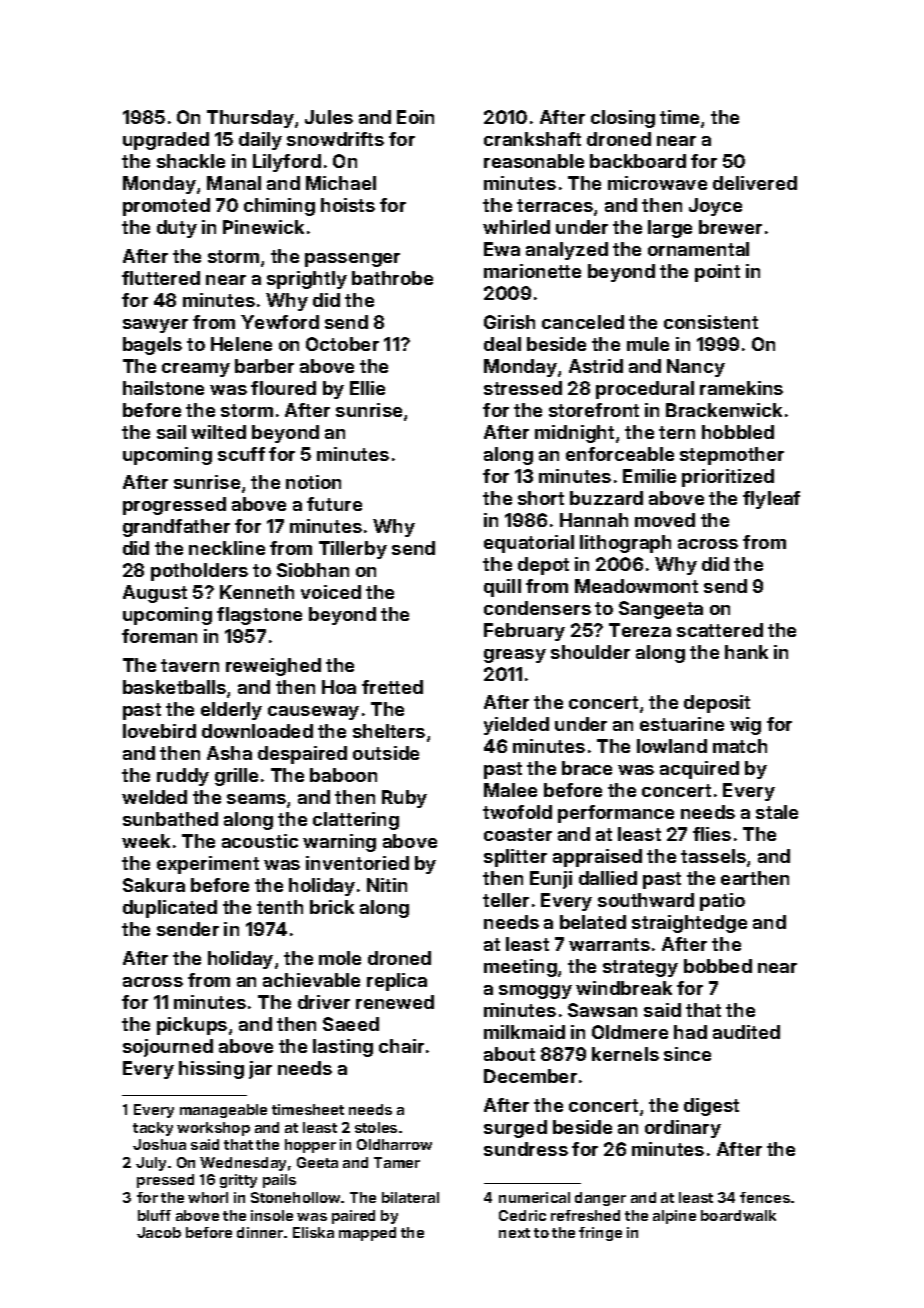  What do you see at coordinates (526, 1149) in the page?
I see `sundress` at bounding box center [526, 1149].
